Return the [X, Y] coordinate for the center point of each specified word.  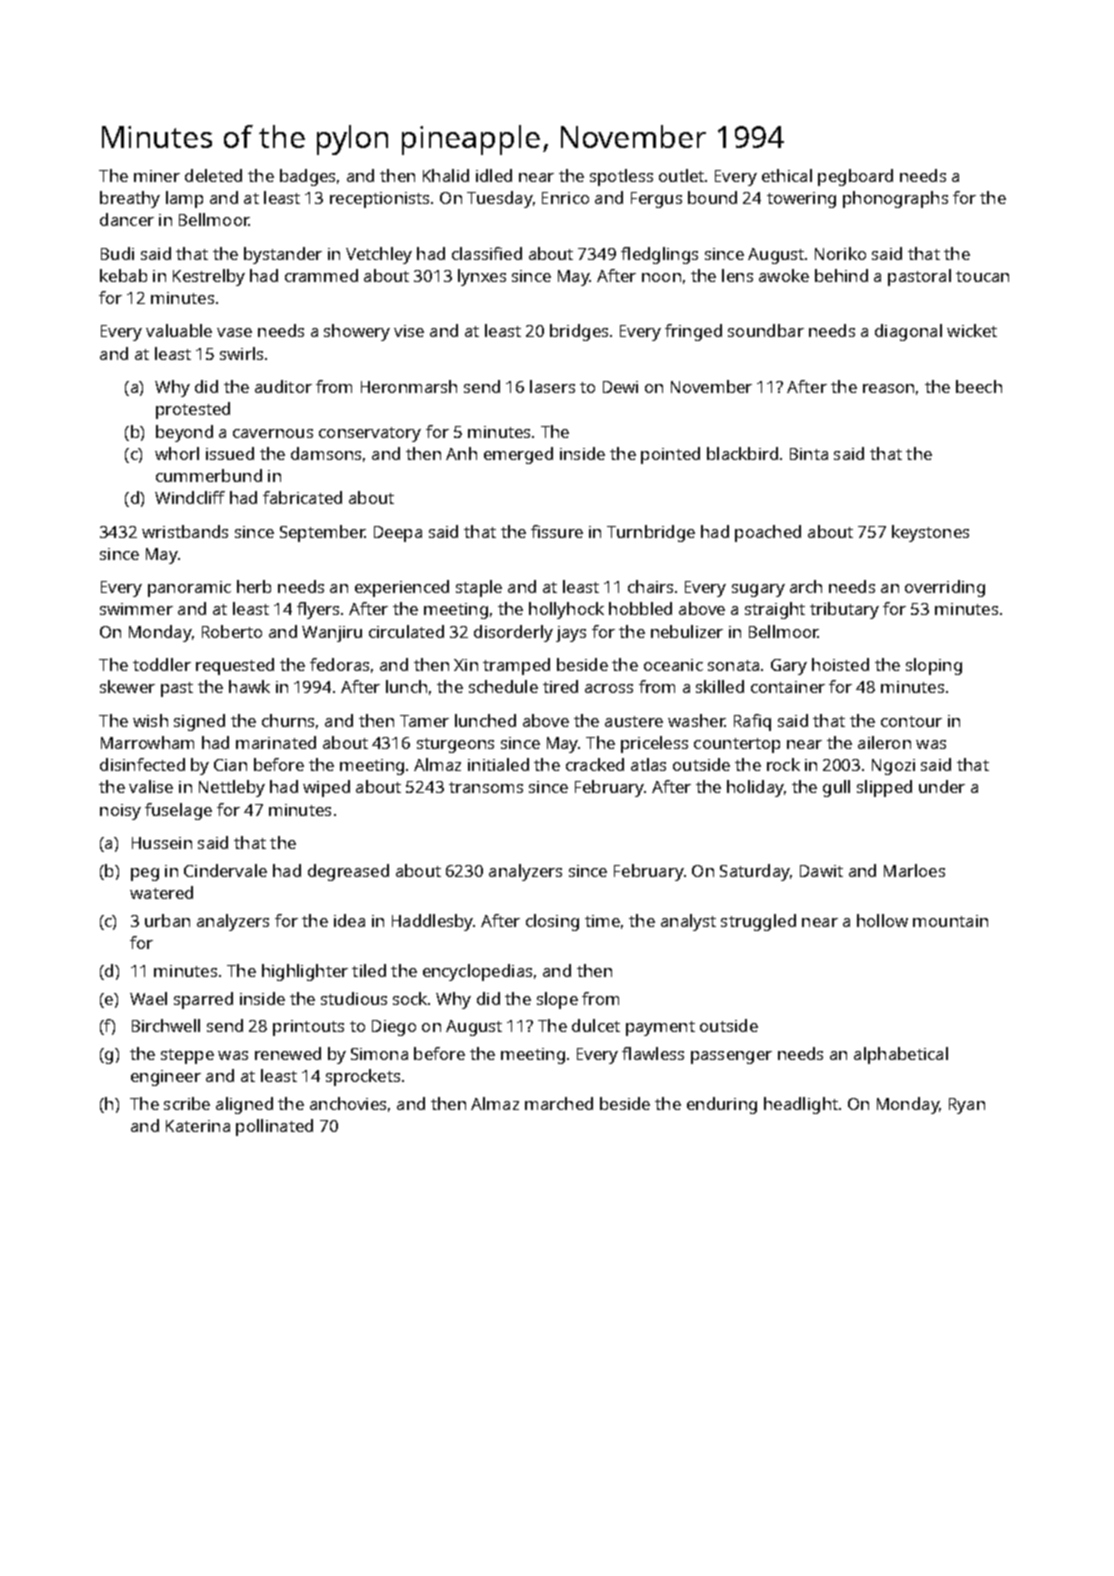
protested [193, 410]
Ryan [967, 1106]
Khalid [446, 175]
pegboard [855, 177]
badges [307, 177]
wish [150, 720]
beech [979, 386]
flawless [653, 1053]
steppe [187, 1056]
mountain [950, 921]
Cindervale [225, 870]
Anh [461, 453]
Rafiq [752, 722]
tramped [516, 666]
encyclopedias [477, 972]
